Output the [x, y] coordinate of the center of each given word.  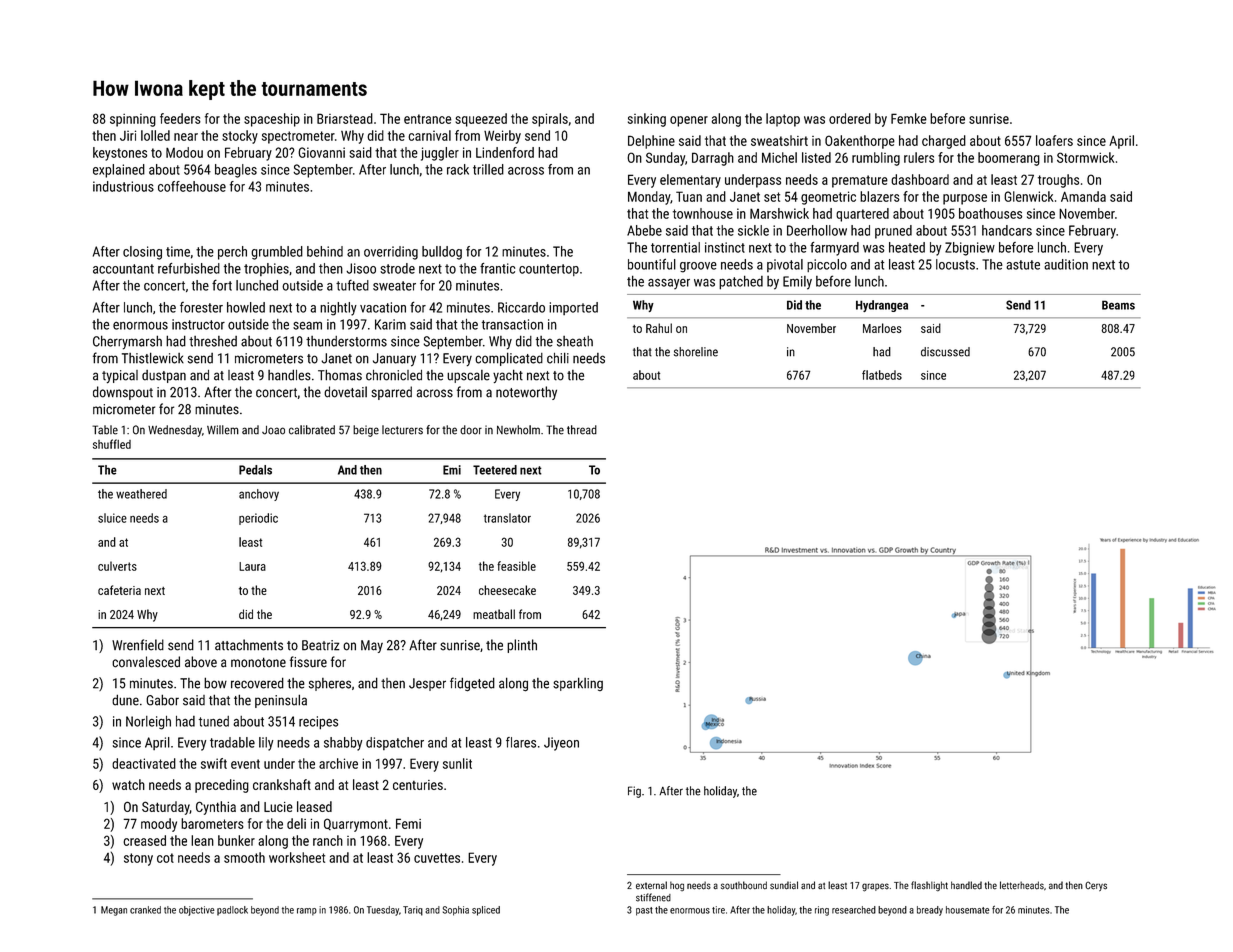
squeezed [481, 120]
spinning [133, 120]
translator [507, 518]
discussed [945, 352]
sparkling [578, 684]
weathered [141, 494]
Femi [408, 823]
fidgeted [472, 684]
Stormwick [1085, 157]
